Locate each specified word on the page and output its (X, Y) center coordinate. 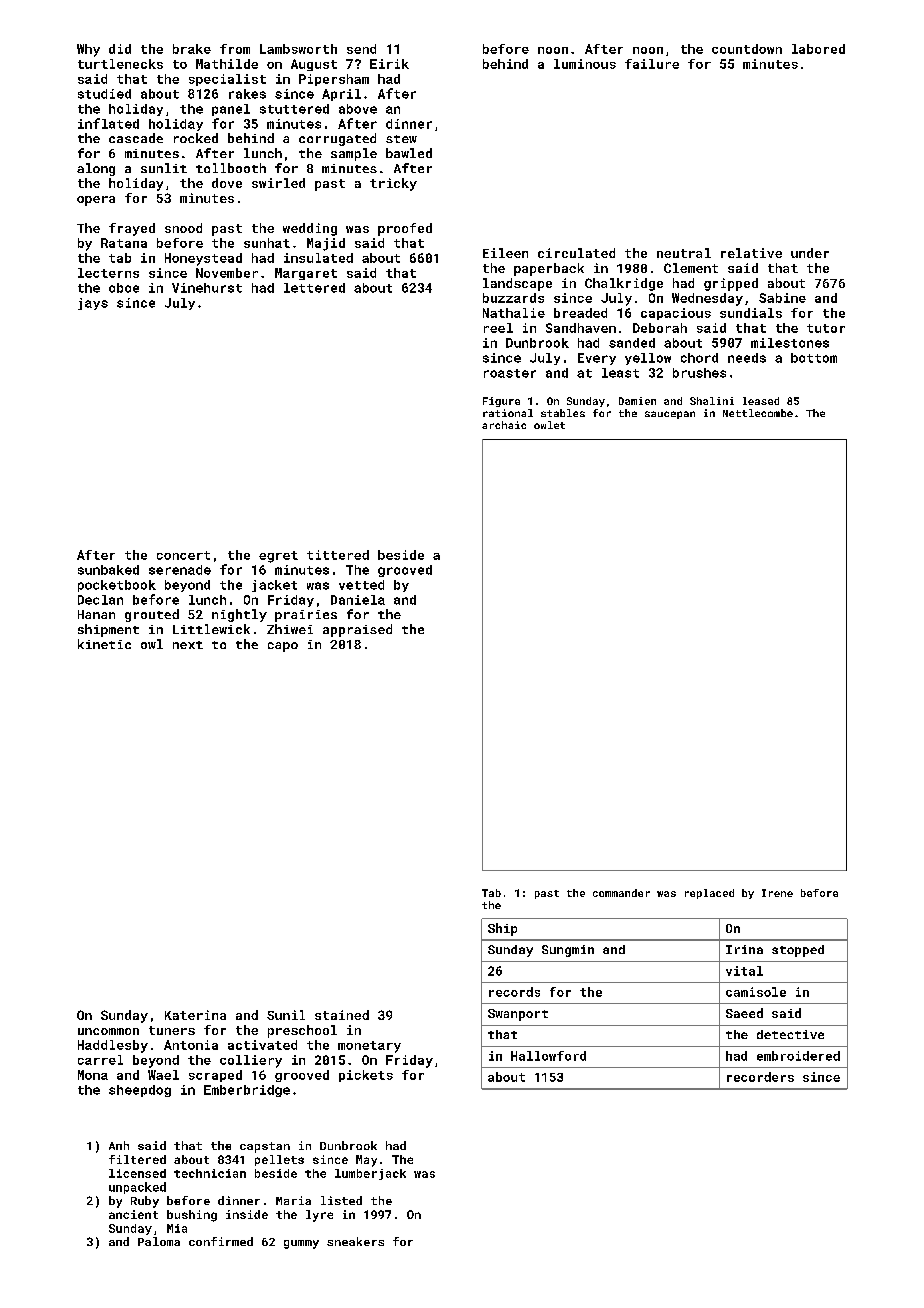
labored (818, 49)
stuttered (294, 109)
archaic (504, 425)
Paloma (159, 1241)
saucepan (670, 415)
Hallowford (548, 1056)
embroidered (798, 1056)
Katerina (195, 1015)
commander (621, 893)
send (361, 49)
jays (93, 304)
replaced (709, 894)
